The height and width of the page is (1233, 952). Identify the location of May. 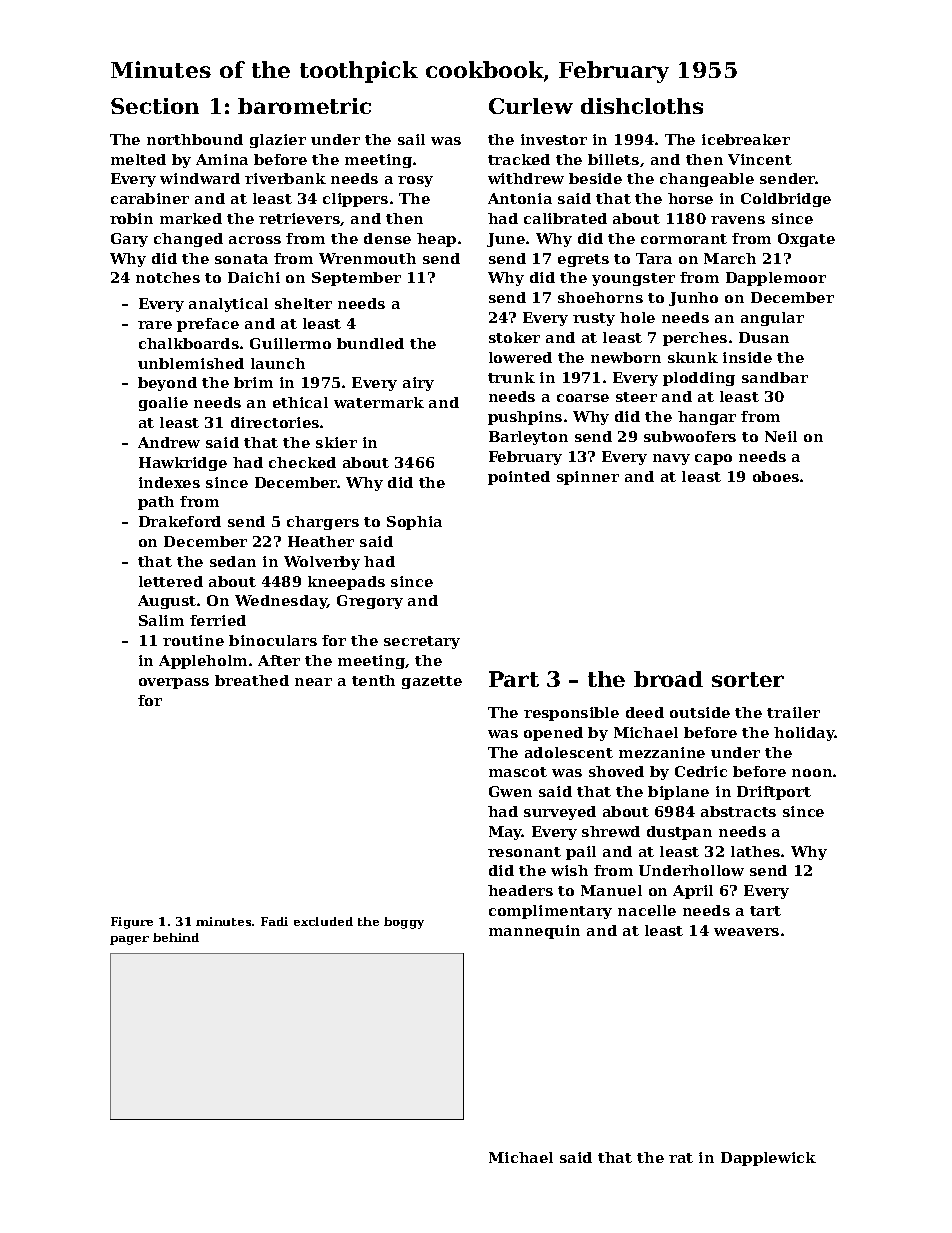
(505, 833).
